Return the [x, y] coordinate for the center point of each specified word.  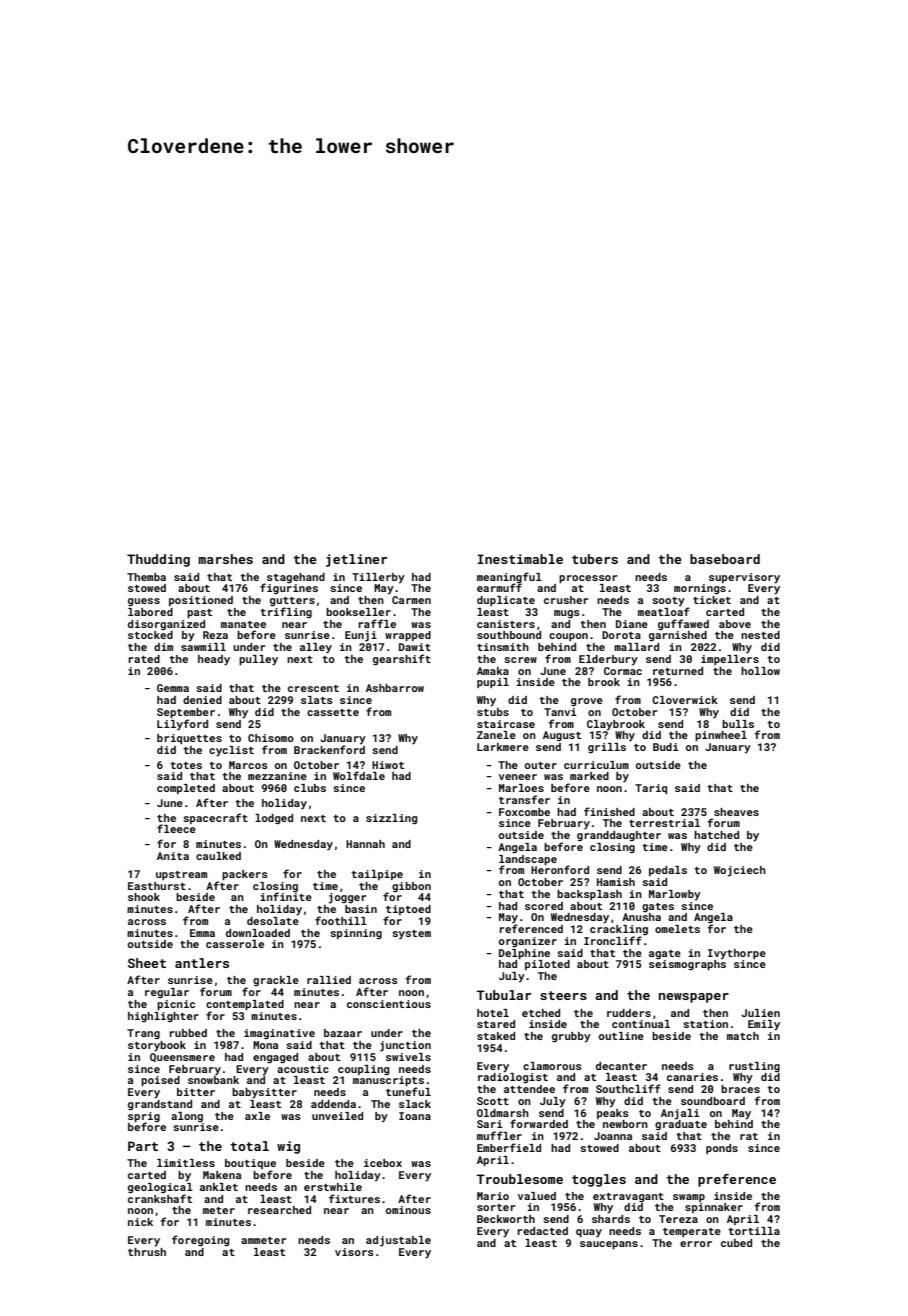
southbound [509, 635]
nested [760, 635]
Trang [143, 1034]
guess [144, 602]
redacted [543, 1231]
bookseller [358, 612]
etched [541, 1013]
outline [621, 1036]
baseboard [725, 559]
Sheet [147, 963]
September [186, 713]
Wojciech [740, 871]
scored [544, 906]
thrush [147, 1252]
